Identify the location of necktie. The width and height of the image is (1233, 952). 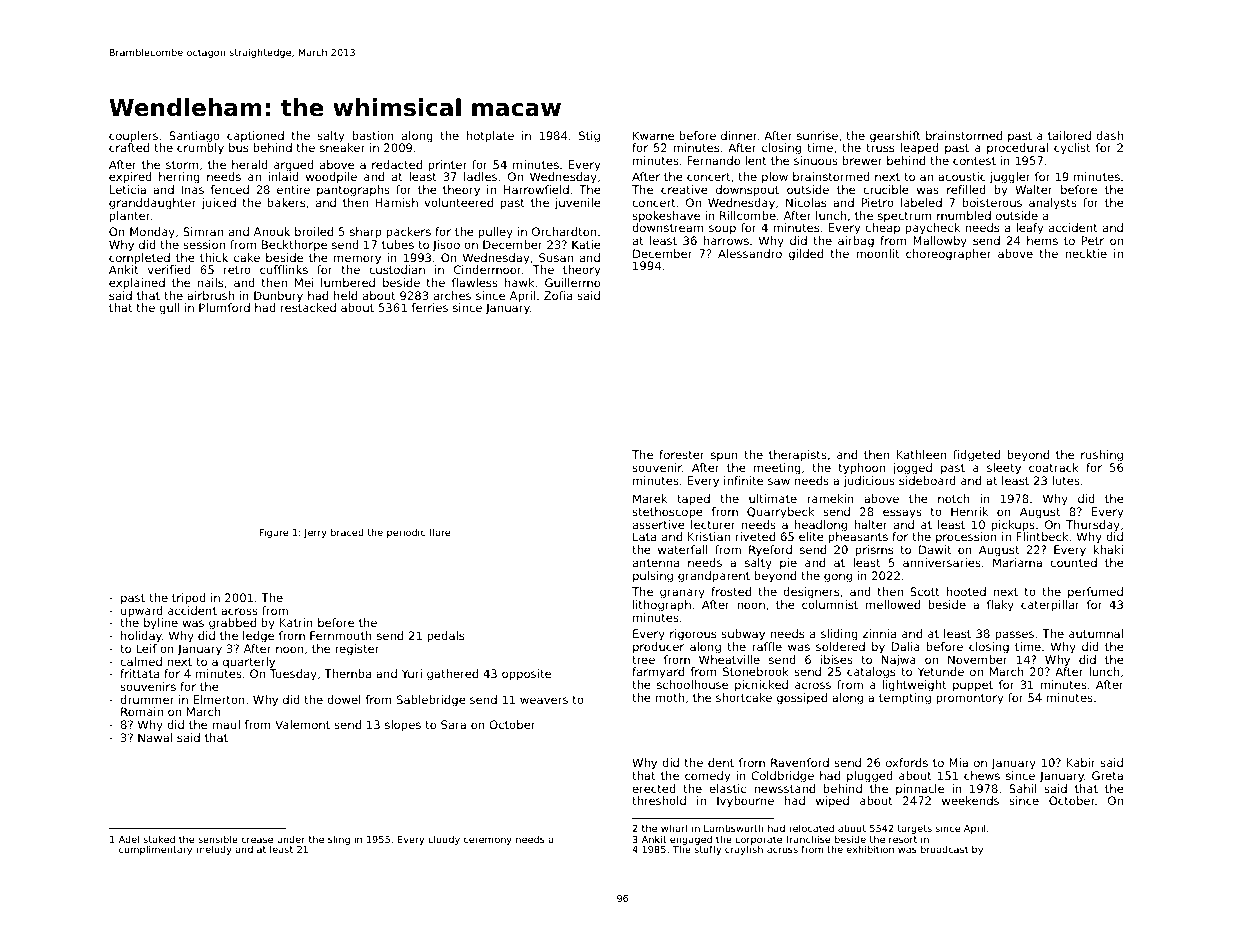
(1086, 253).
